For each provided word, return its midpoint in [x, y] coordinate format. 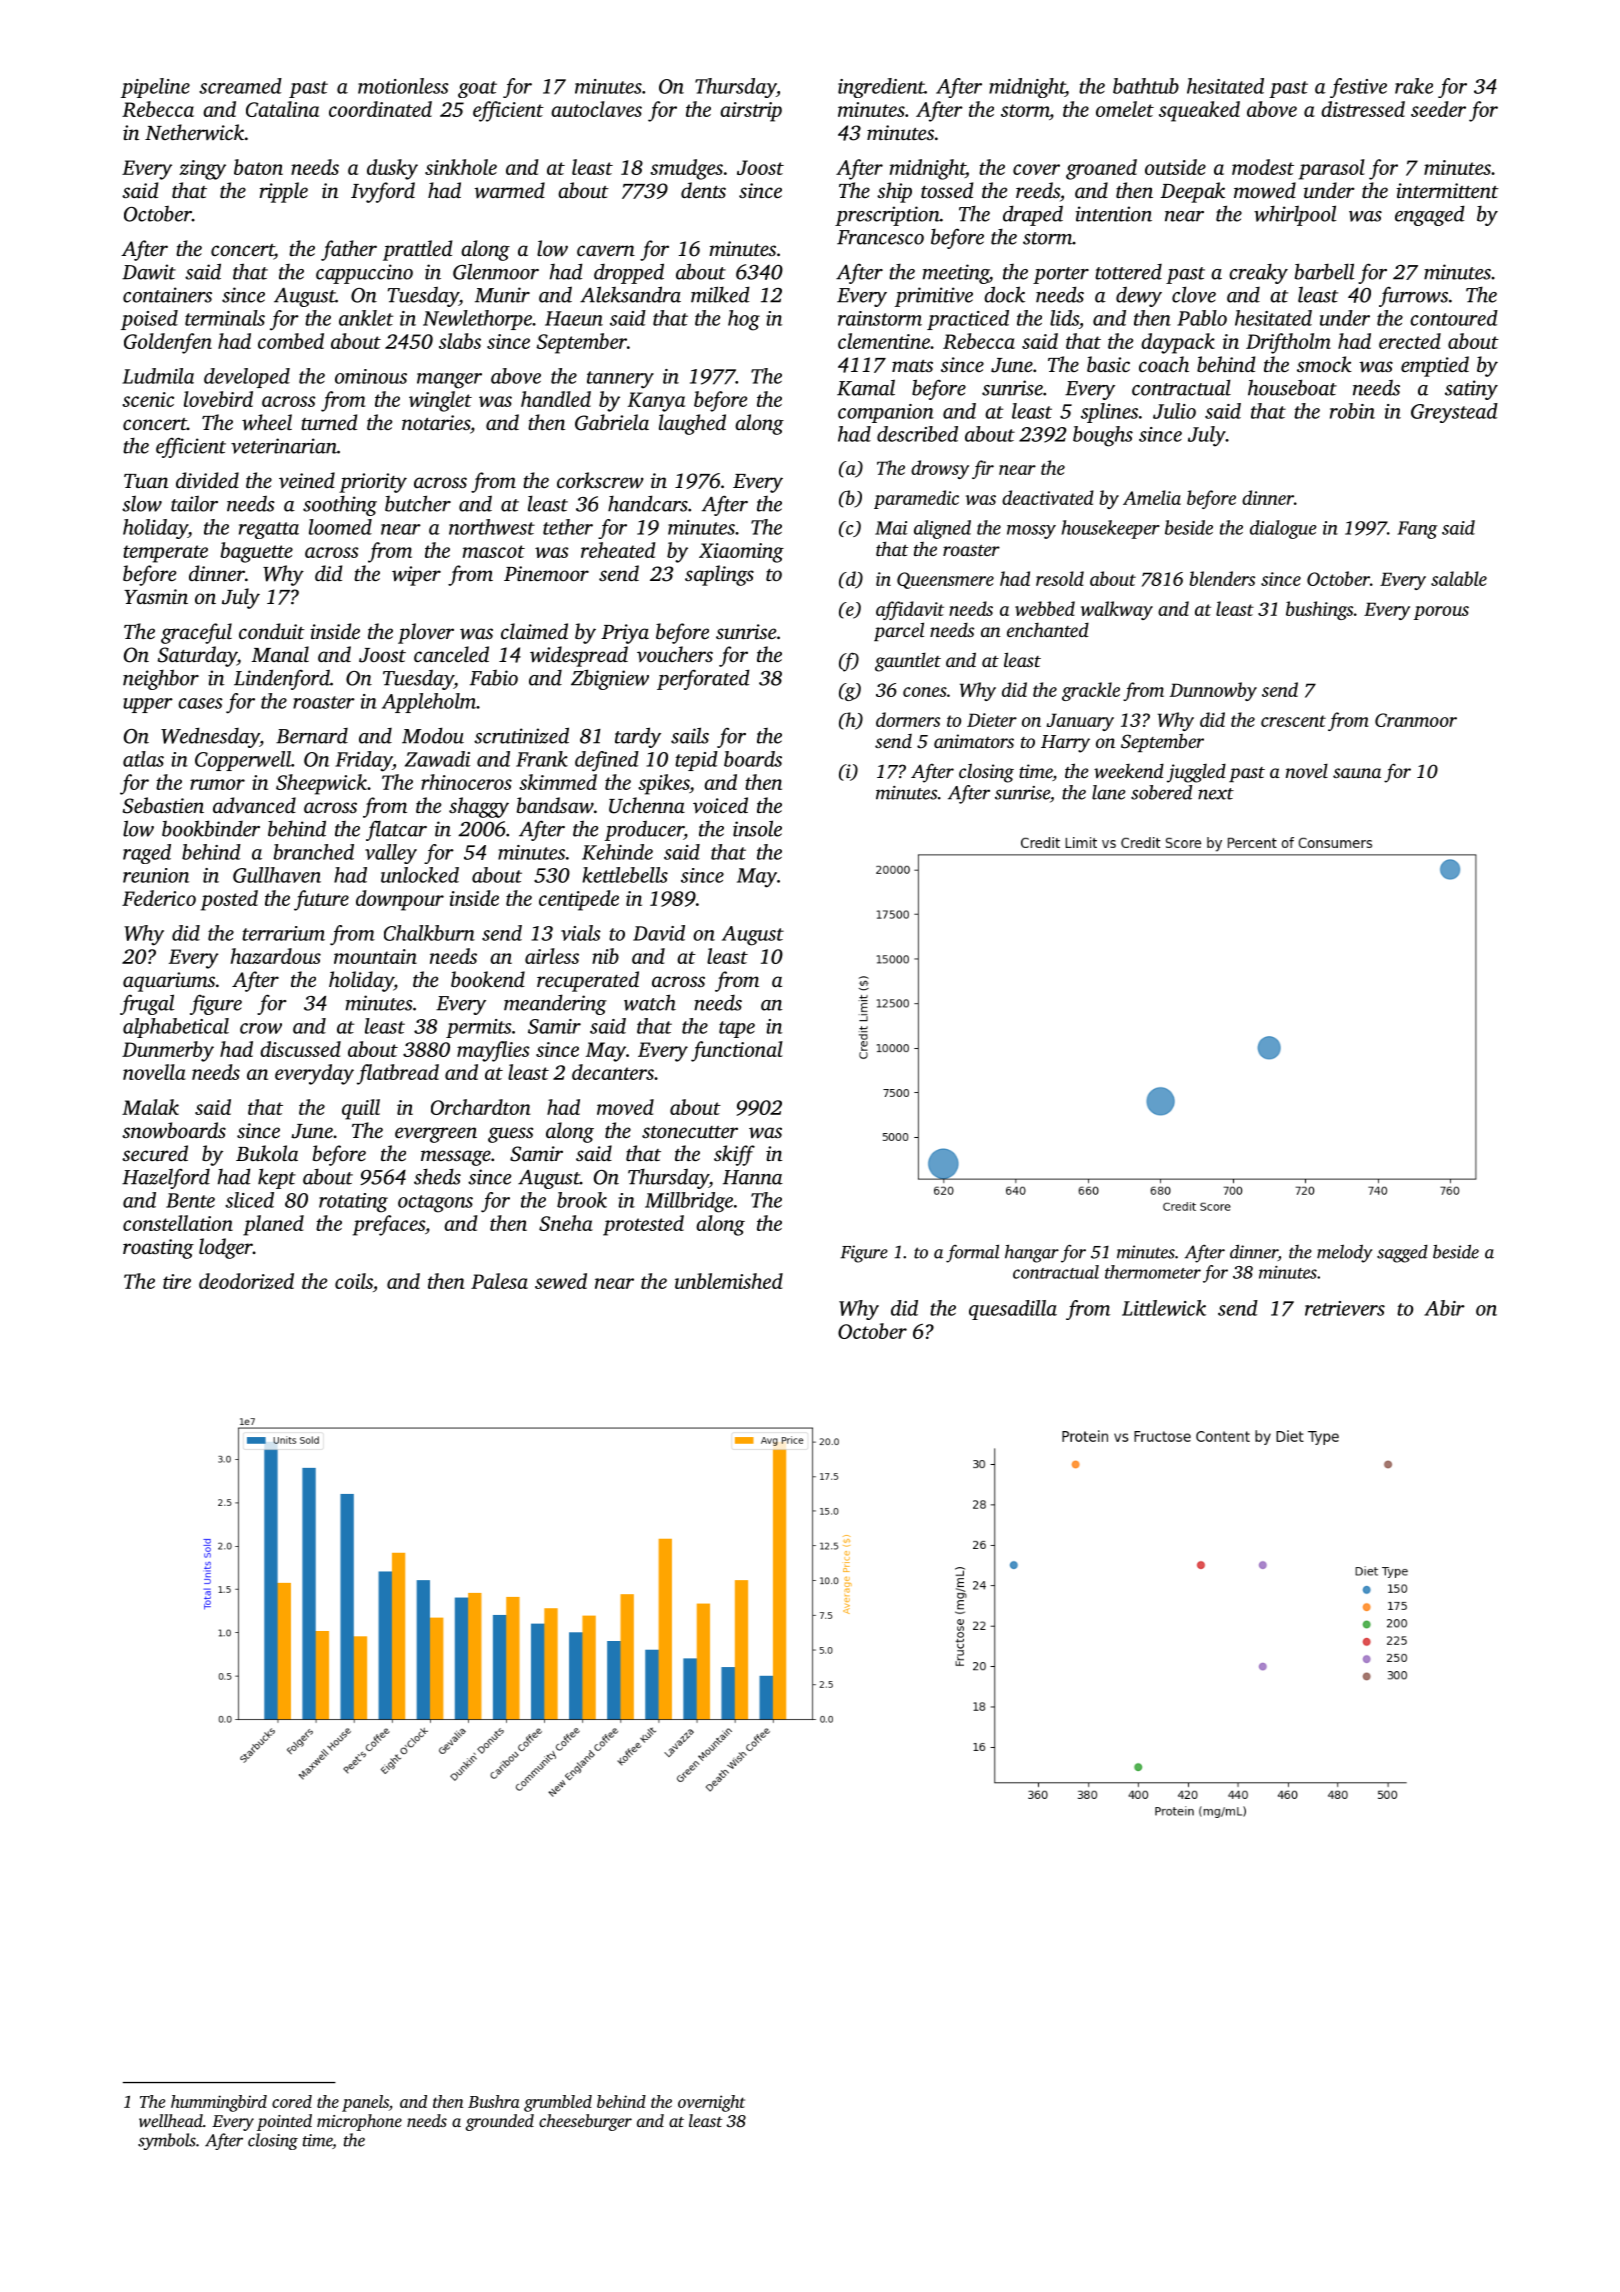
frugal [147, 1004]
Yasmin [156, 596]
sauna [1357, 773]
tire [177, 1281]
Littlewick [1164, 1308]
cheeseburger [585, 2122]
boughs [1103, 436]
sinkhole [461, 167]
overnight [711, 2103]
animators [974, 741]
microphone [359, 2122]
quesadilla [1013, 1310]
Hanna [753, 1177]
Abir [1444, 1308]
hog [744, 320]
